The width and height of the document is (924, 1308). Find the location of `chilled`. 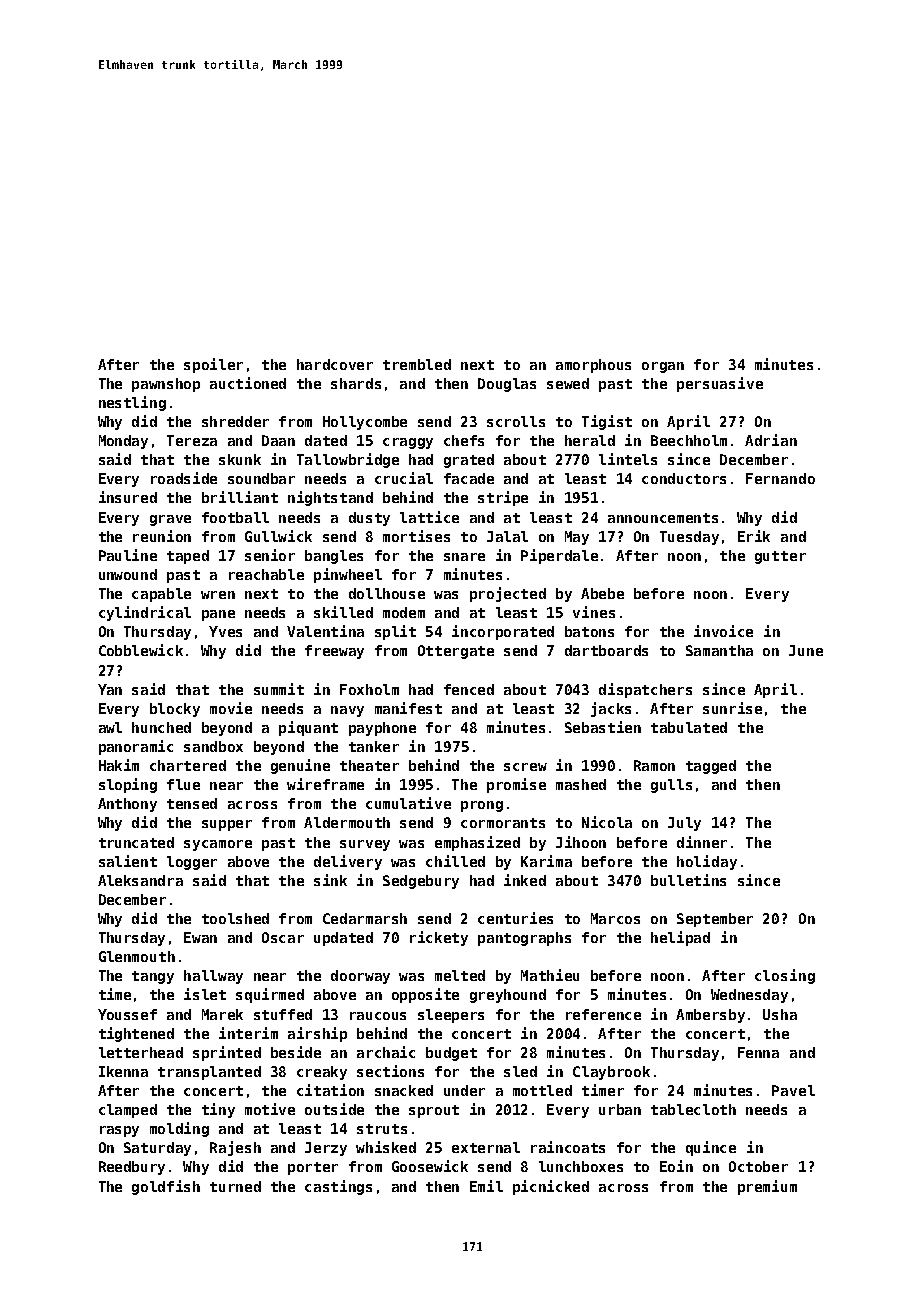

chilled is located at coordinates (455, 861).
